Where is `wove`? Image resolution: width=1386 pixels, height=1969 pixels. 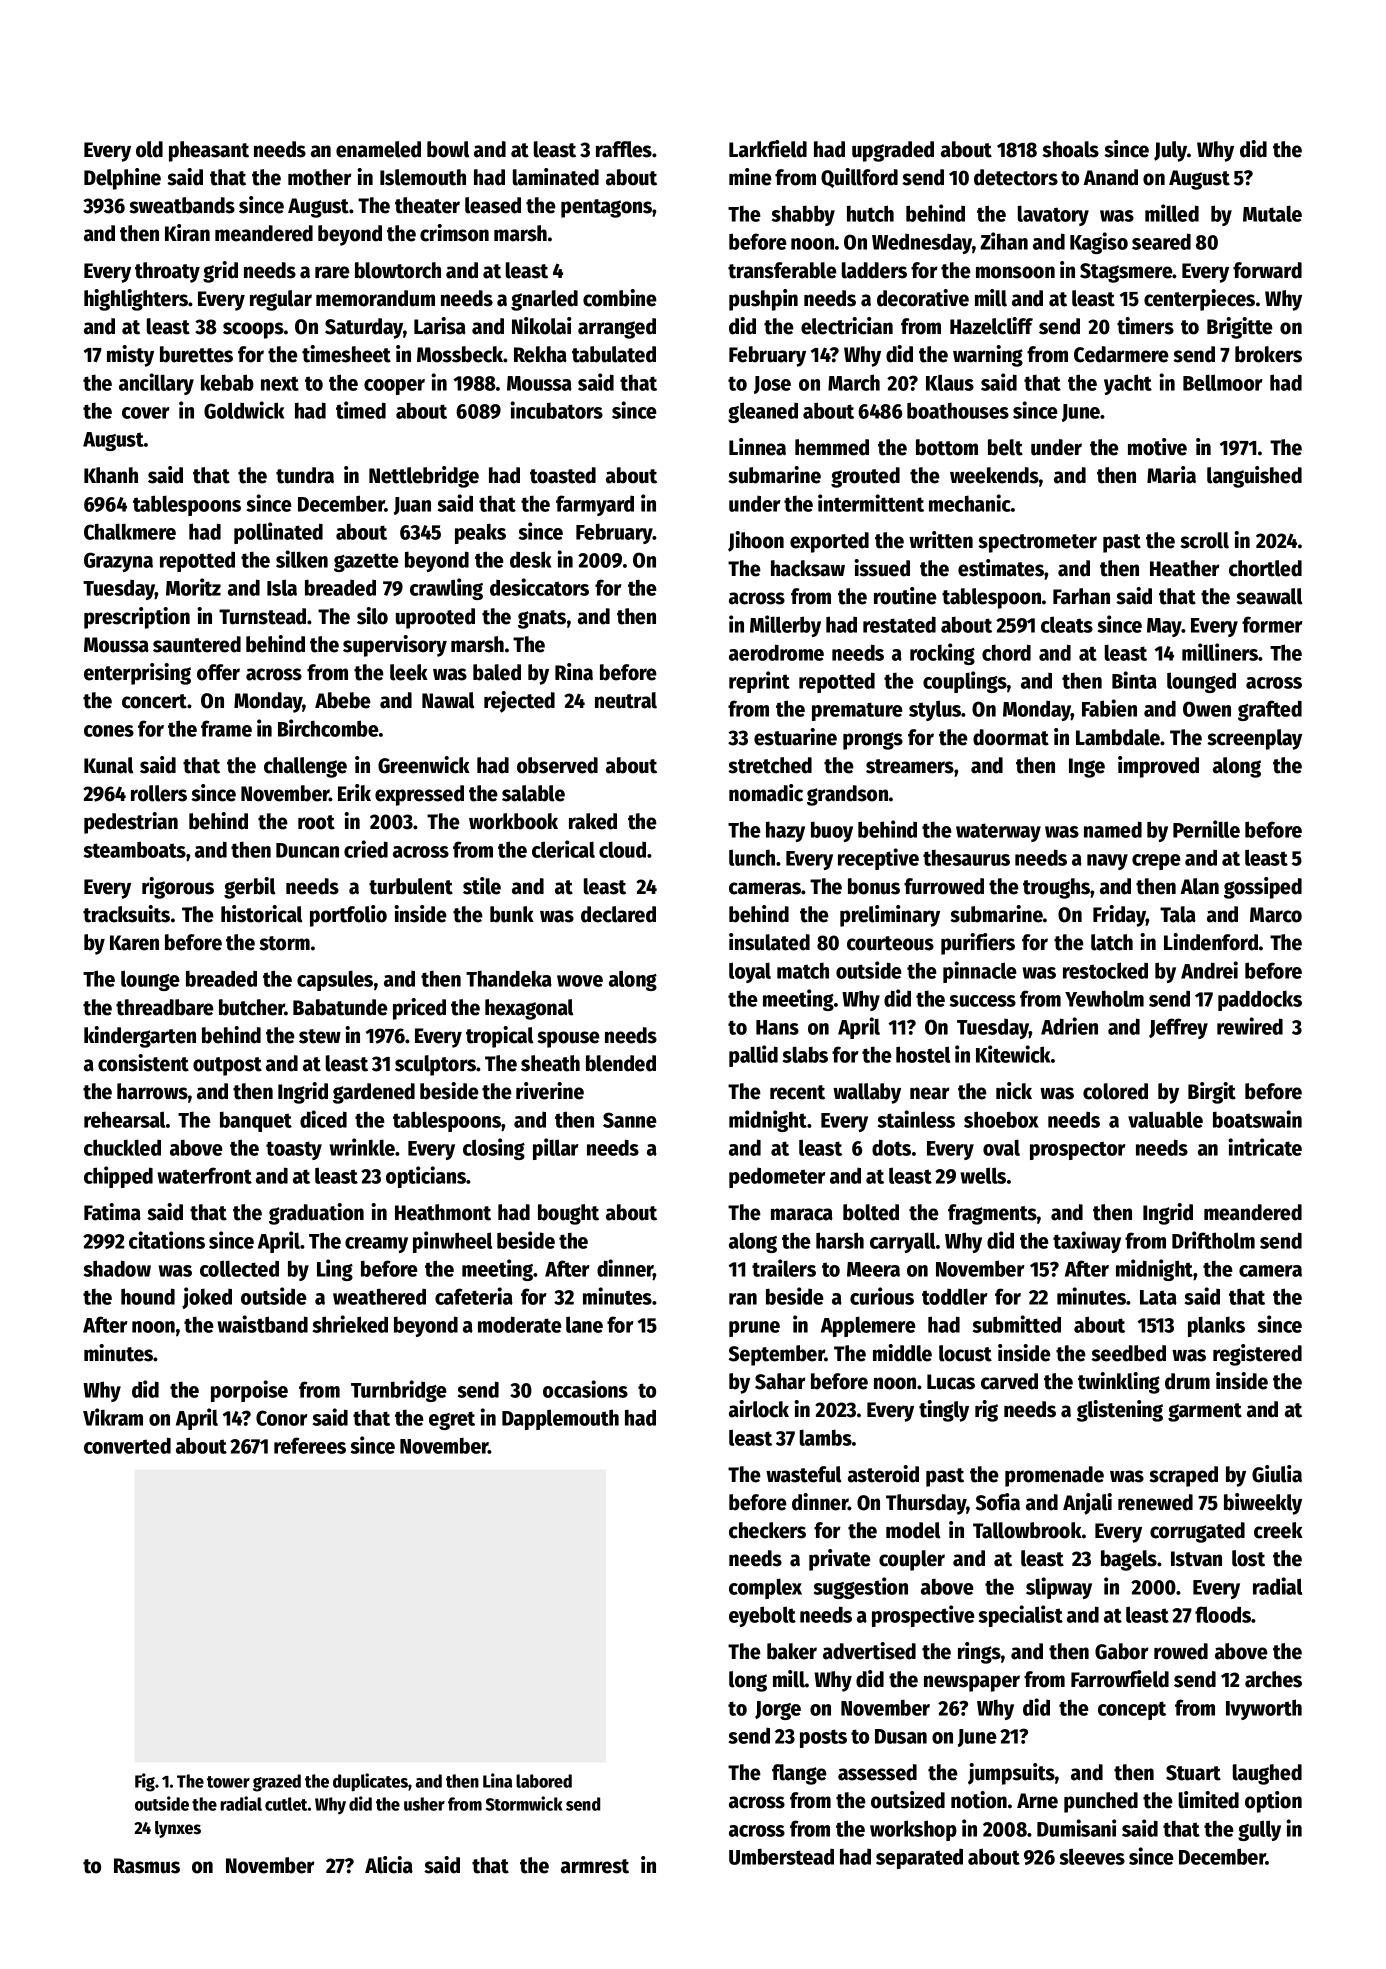
wove is located at coordinates (580, 981).
